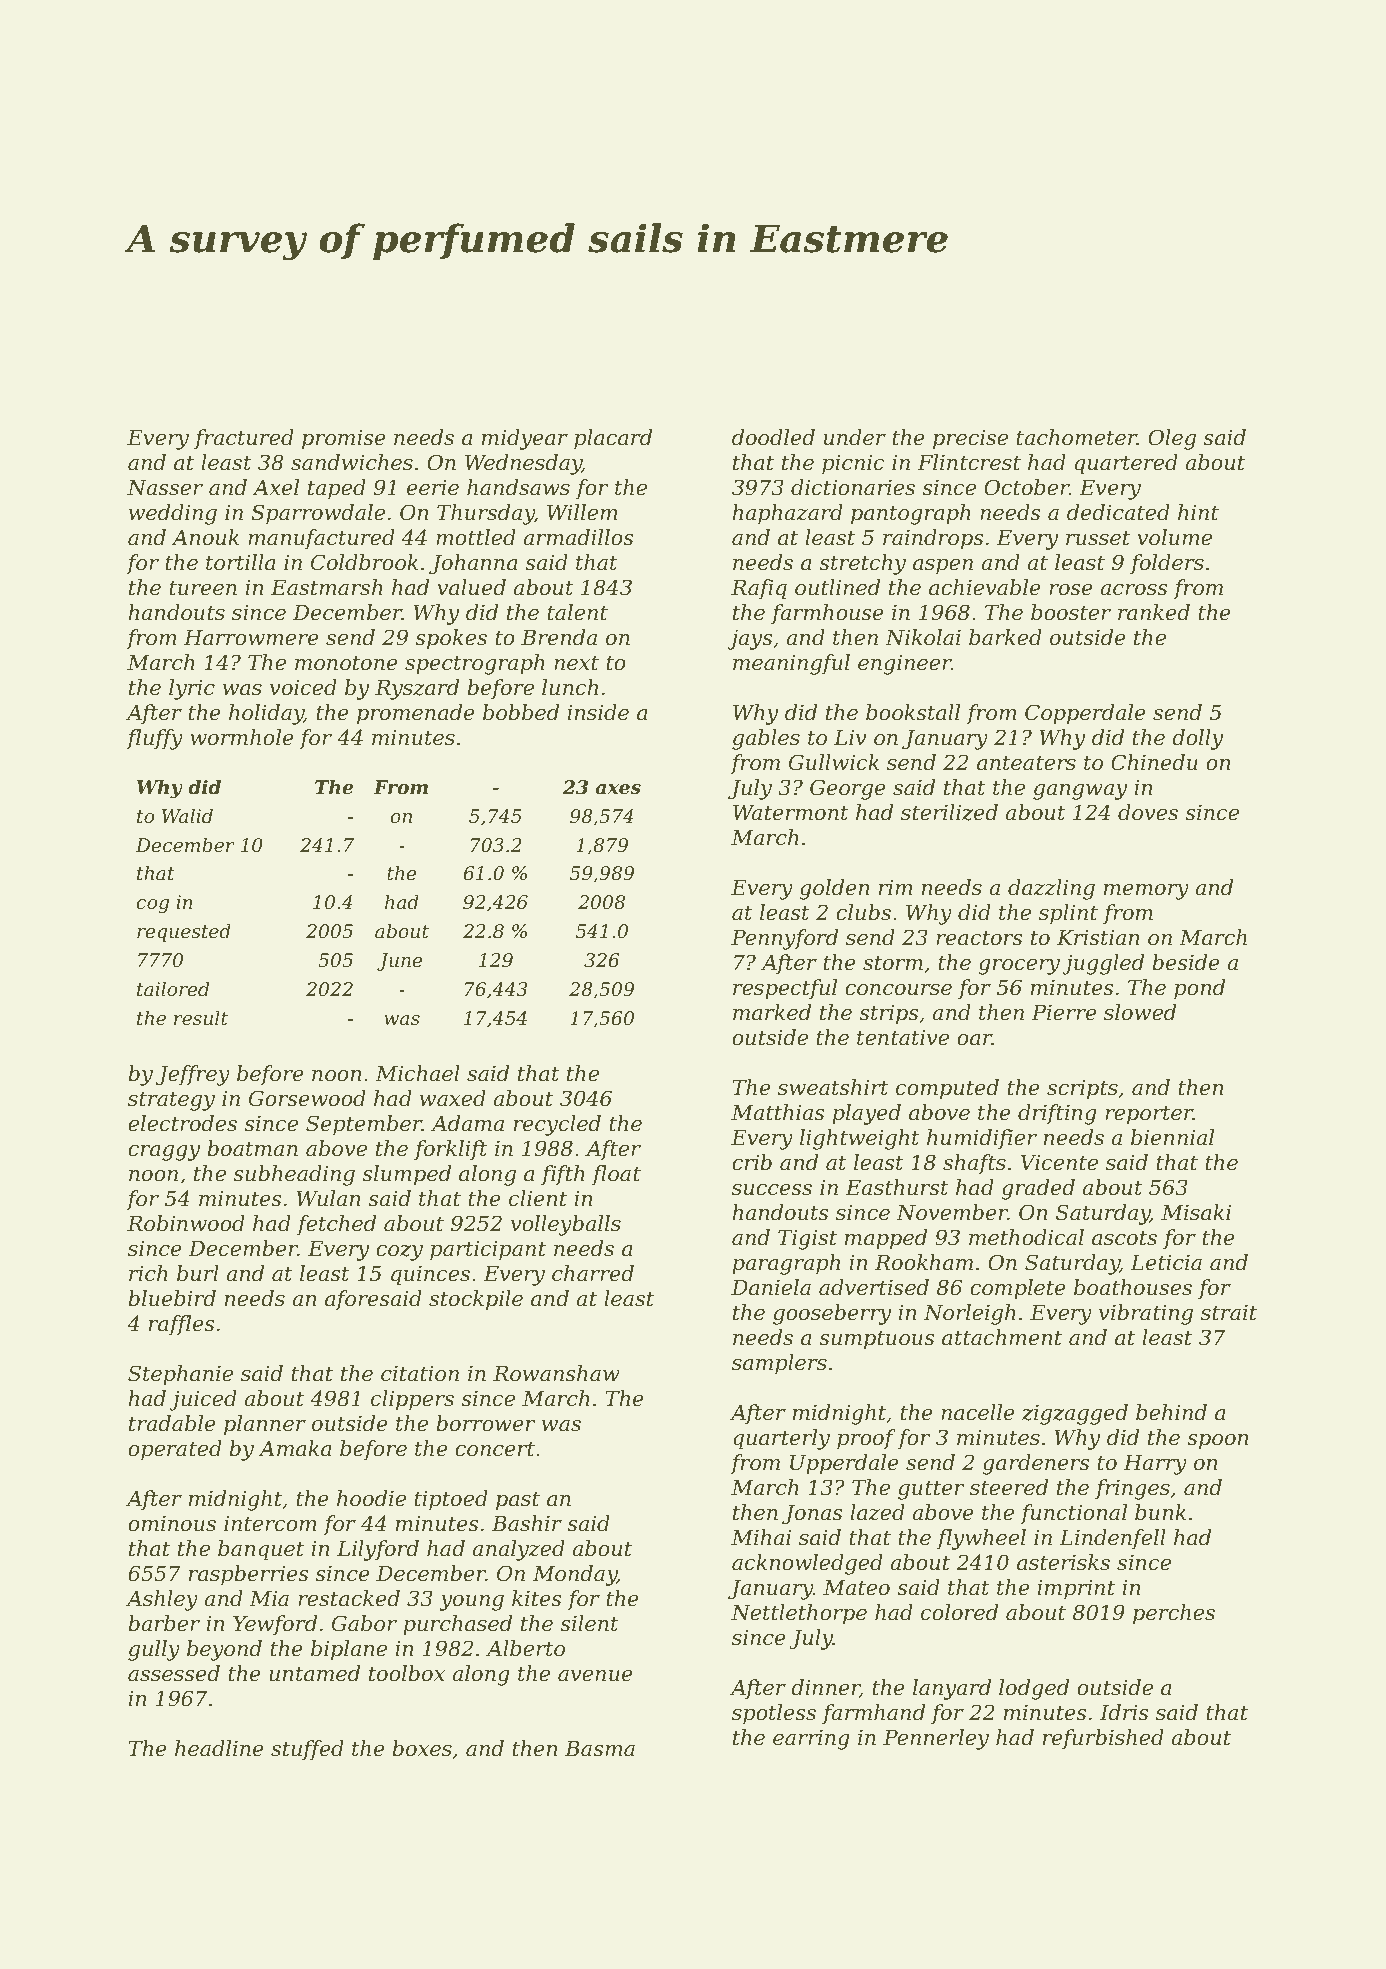  What do you see at coordinates (970, 440) in the screenshot?
I see `precise` at bounding box center [970, 440].
